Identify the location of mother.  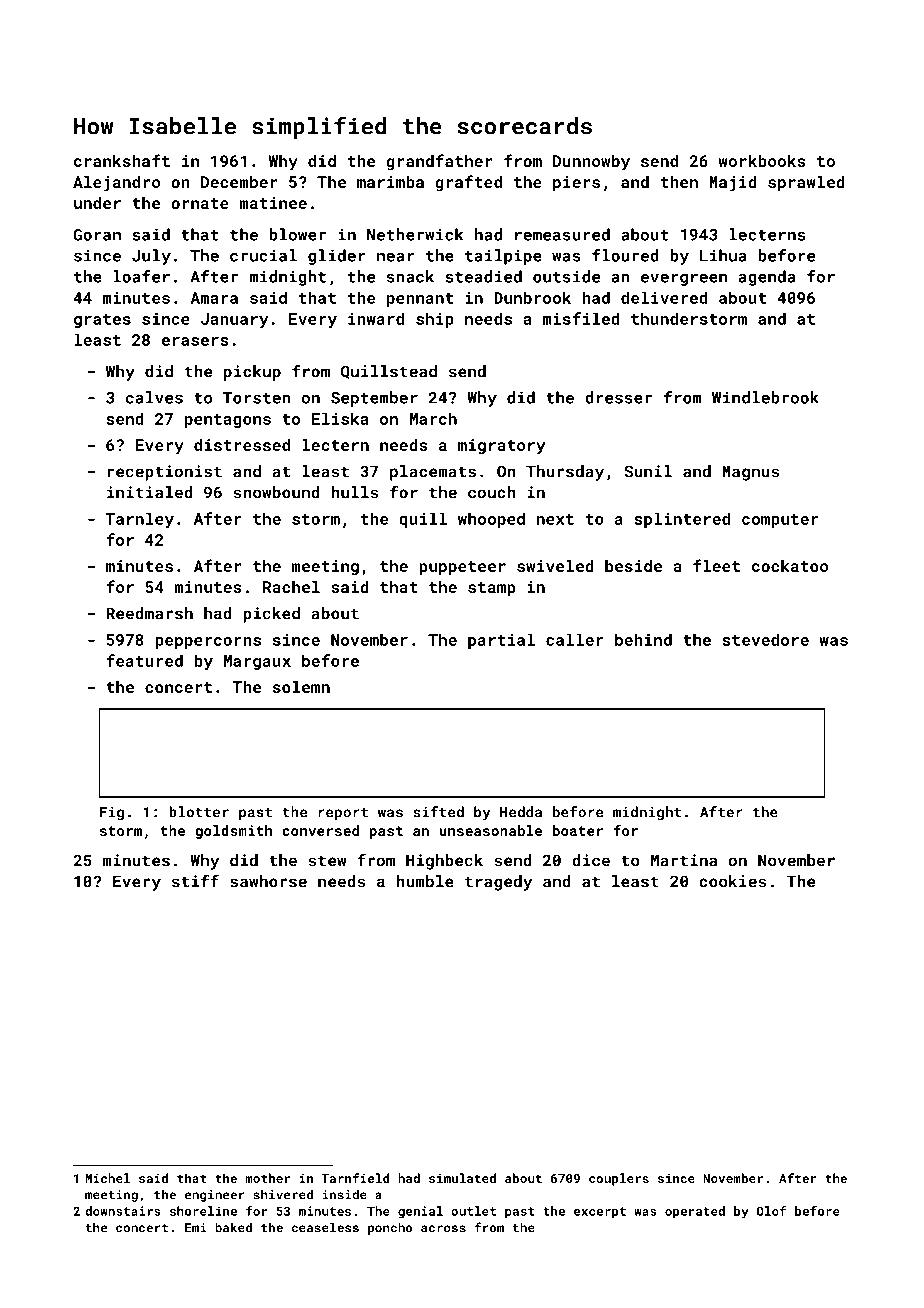
(267, 1178).
